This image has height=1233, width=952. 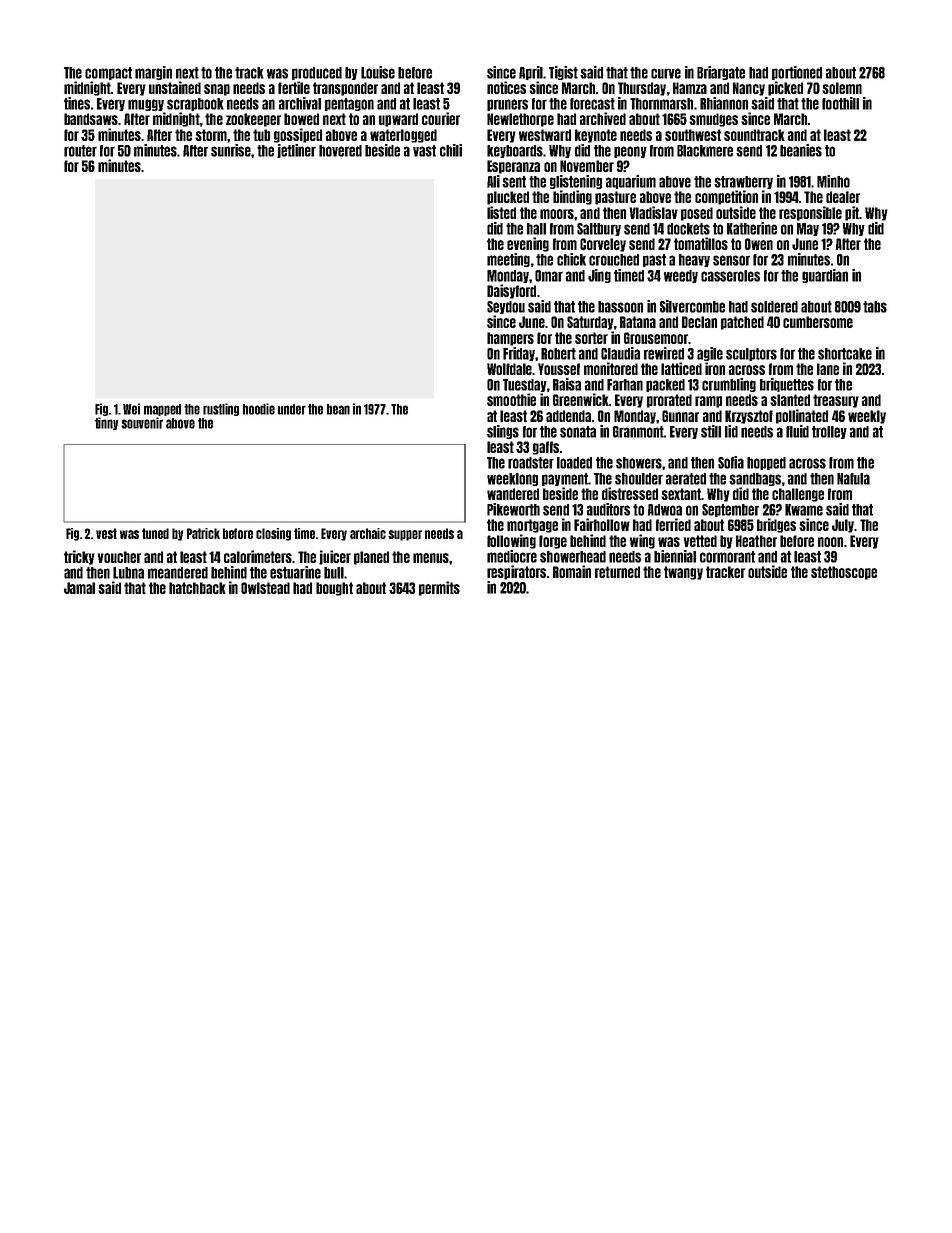 What do you see at coordinates (818, 322) in the image?
I see `cumbersome` at bounding box center [818, 322].
